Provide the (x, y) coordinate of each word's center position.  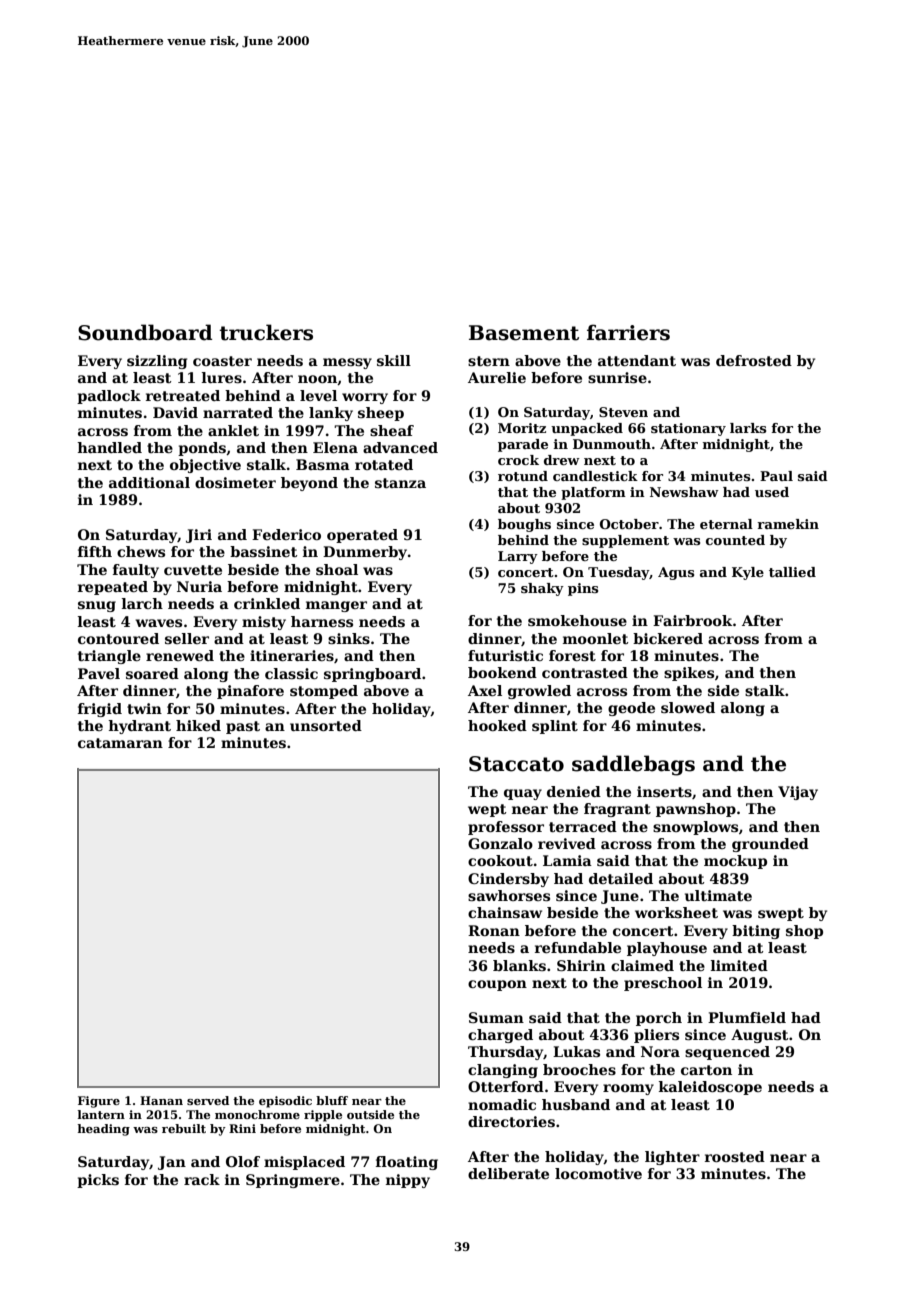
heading (103, 1130)
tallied (792, 572)
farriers (628, 332)
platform (593, 493)
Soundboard (145, 332)
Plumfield (747, 1017)
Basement (524, 333)
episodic (285, 1102)
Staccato (516, 764)
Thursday (505, 1053)
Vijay (798, 793)
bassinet (263, 551)
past (243, 727)
